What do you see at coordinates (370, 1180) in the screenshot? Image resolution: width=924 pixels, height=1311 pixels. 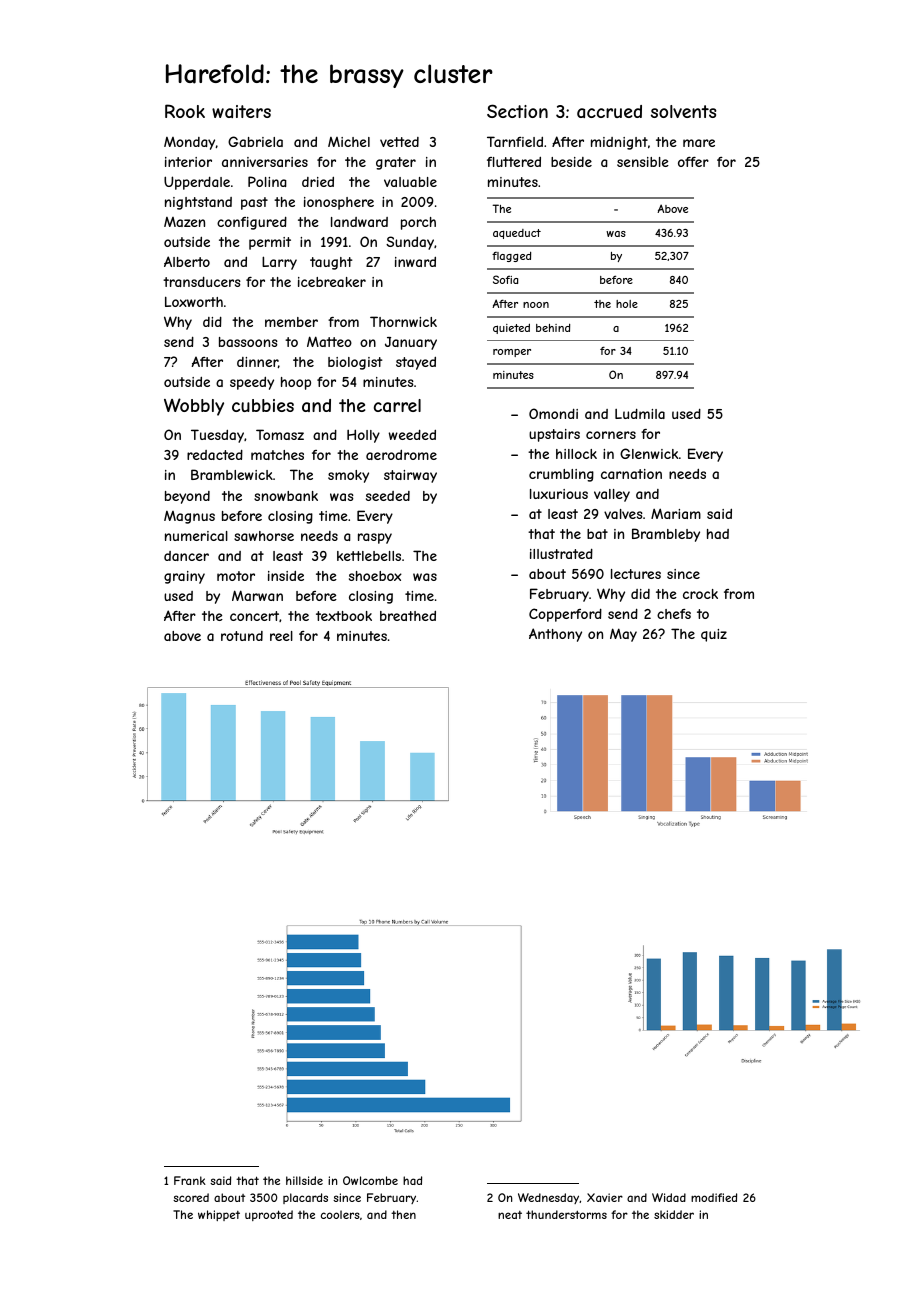 I see `Owlcombe` at bounding box center [370, 1180].
